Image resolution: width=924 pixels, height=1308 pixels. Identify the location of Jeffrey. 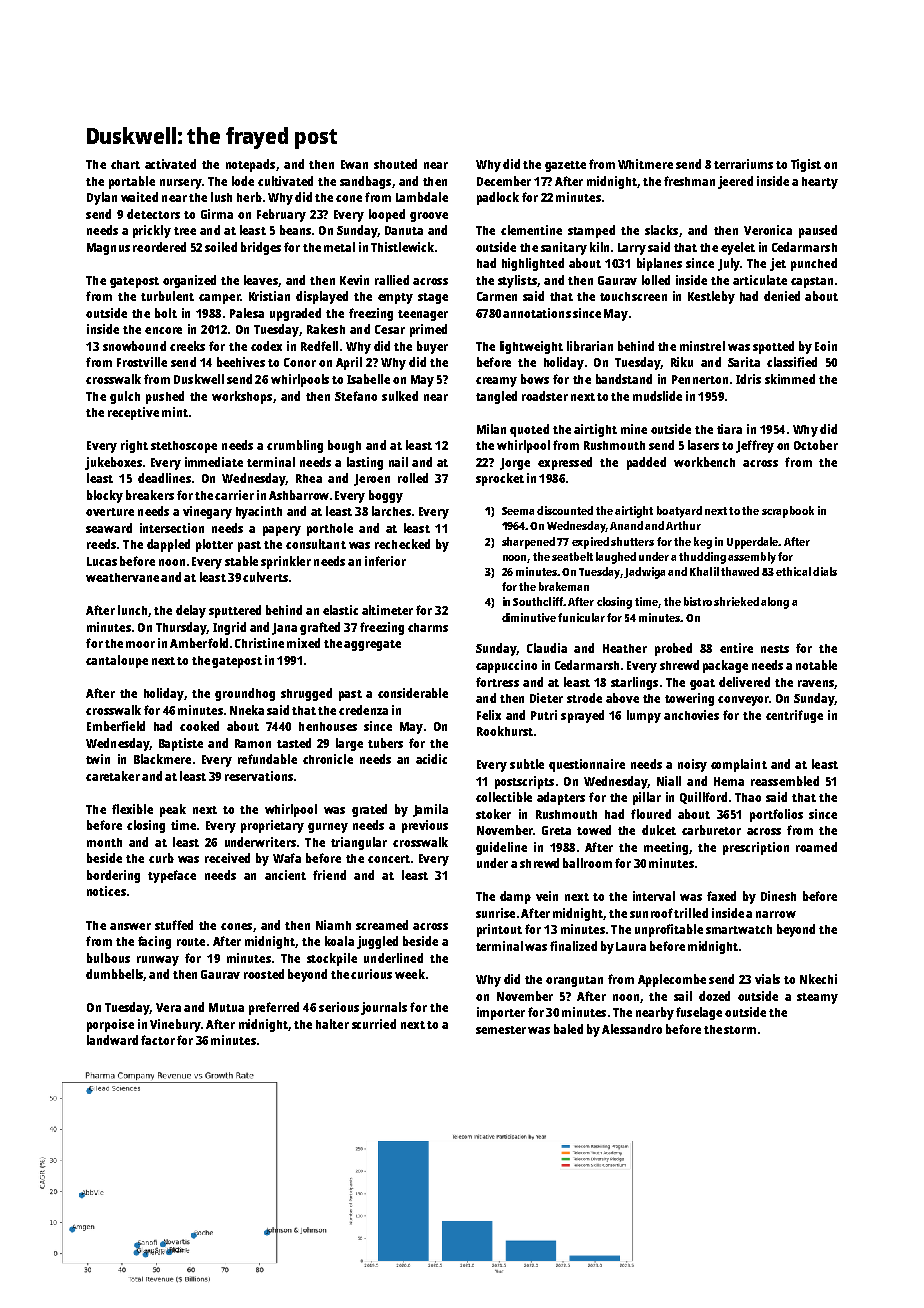
(755, 446).
